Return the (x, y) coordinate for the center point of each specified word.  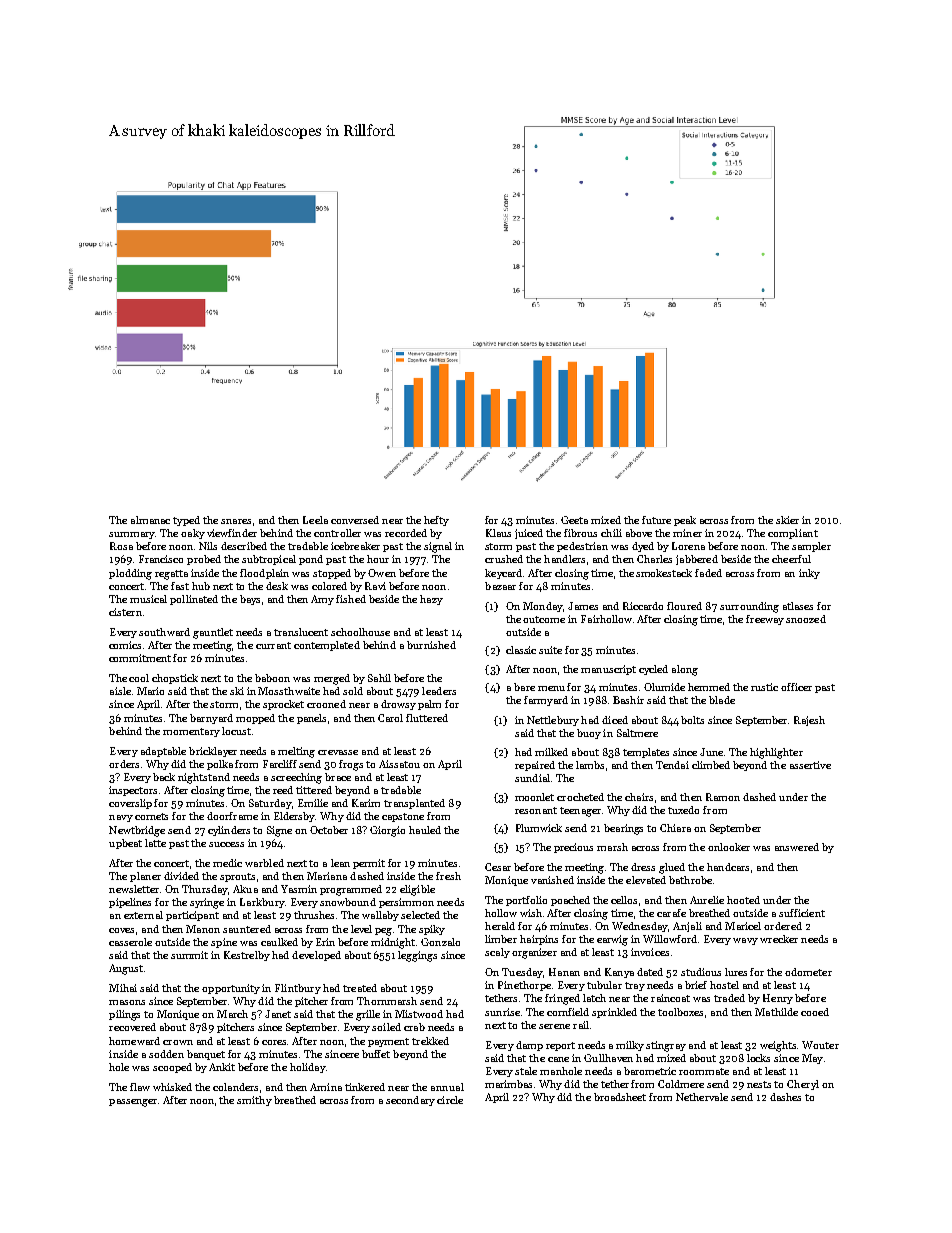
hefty (436, 521)
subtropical (269, 560)
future (656, 520)
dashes (785, 1097)
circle (450, 1100)
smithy (254, 1101)
